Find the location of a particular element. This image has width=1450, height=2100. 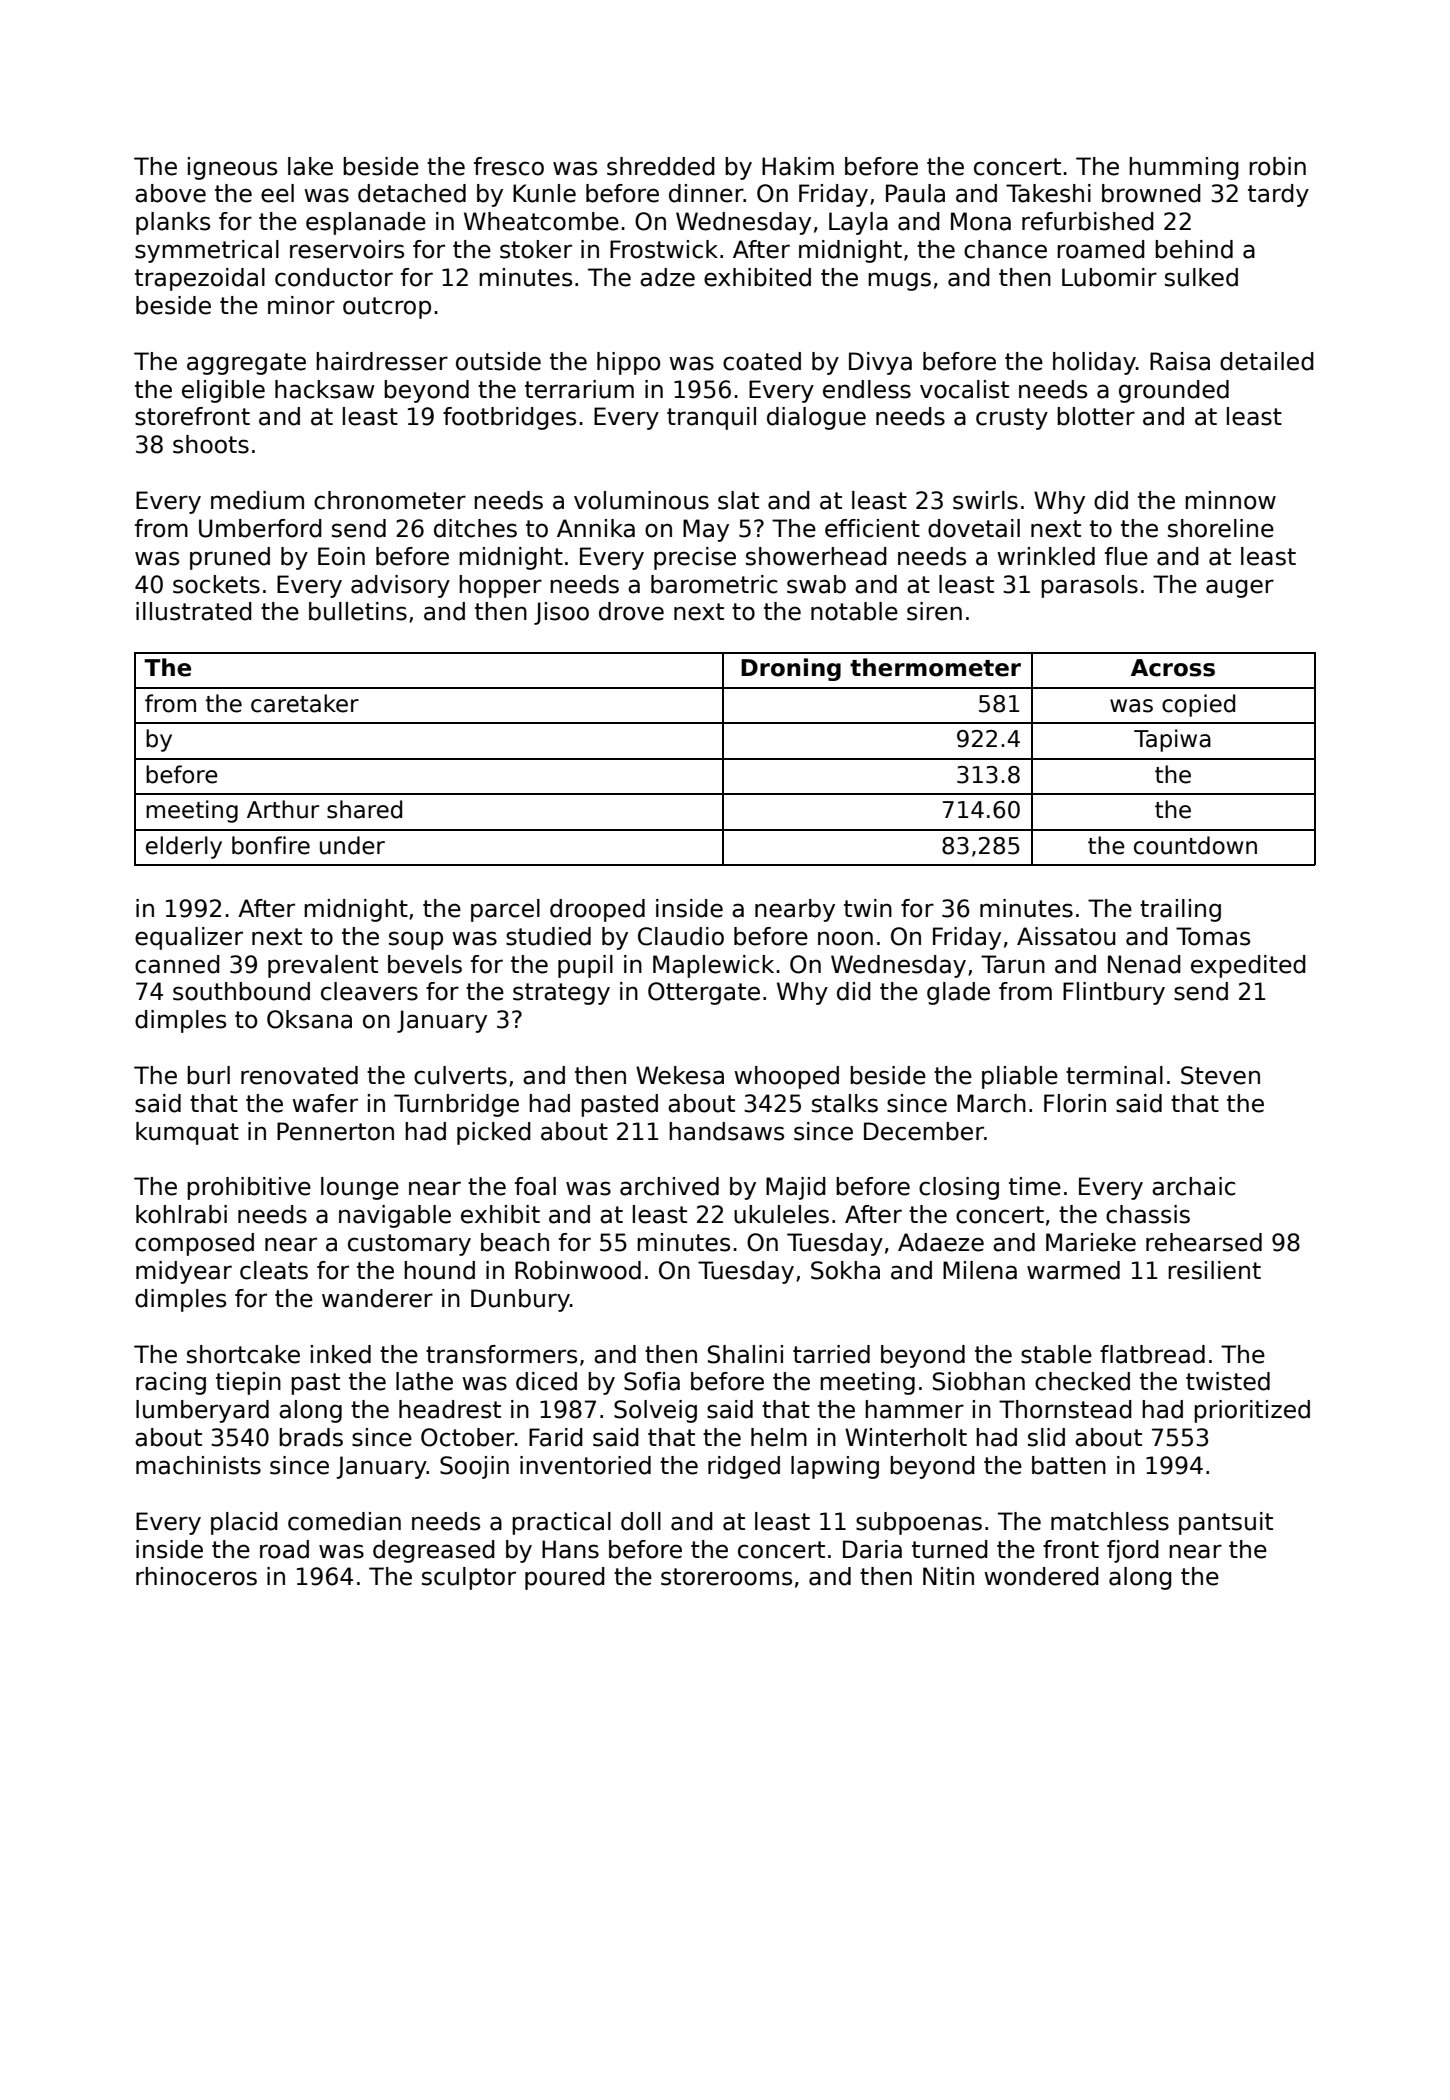

storerooms is located at coordinates (726, 1577).
